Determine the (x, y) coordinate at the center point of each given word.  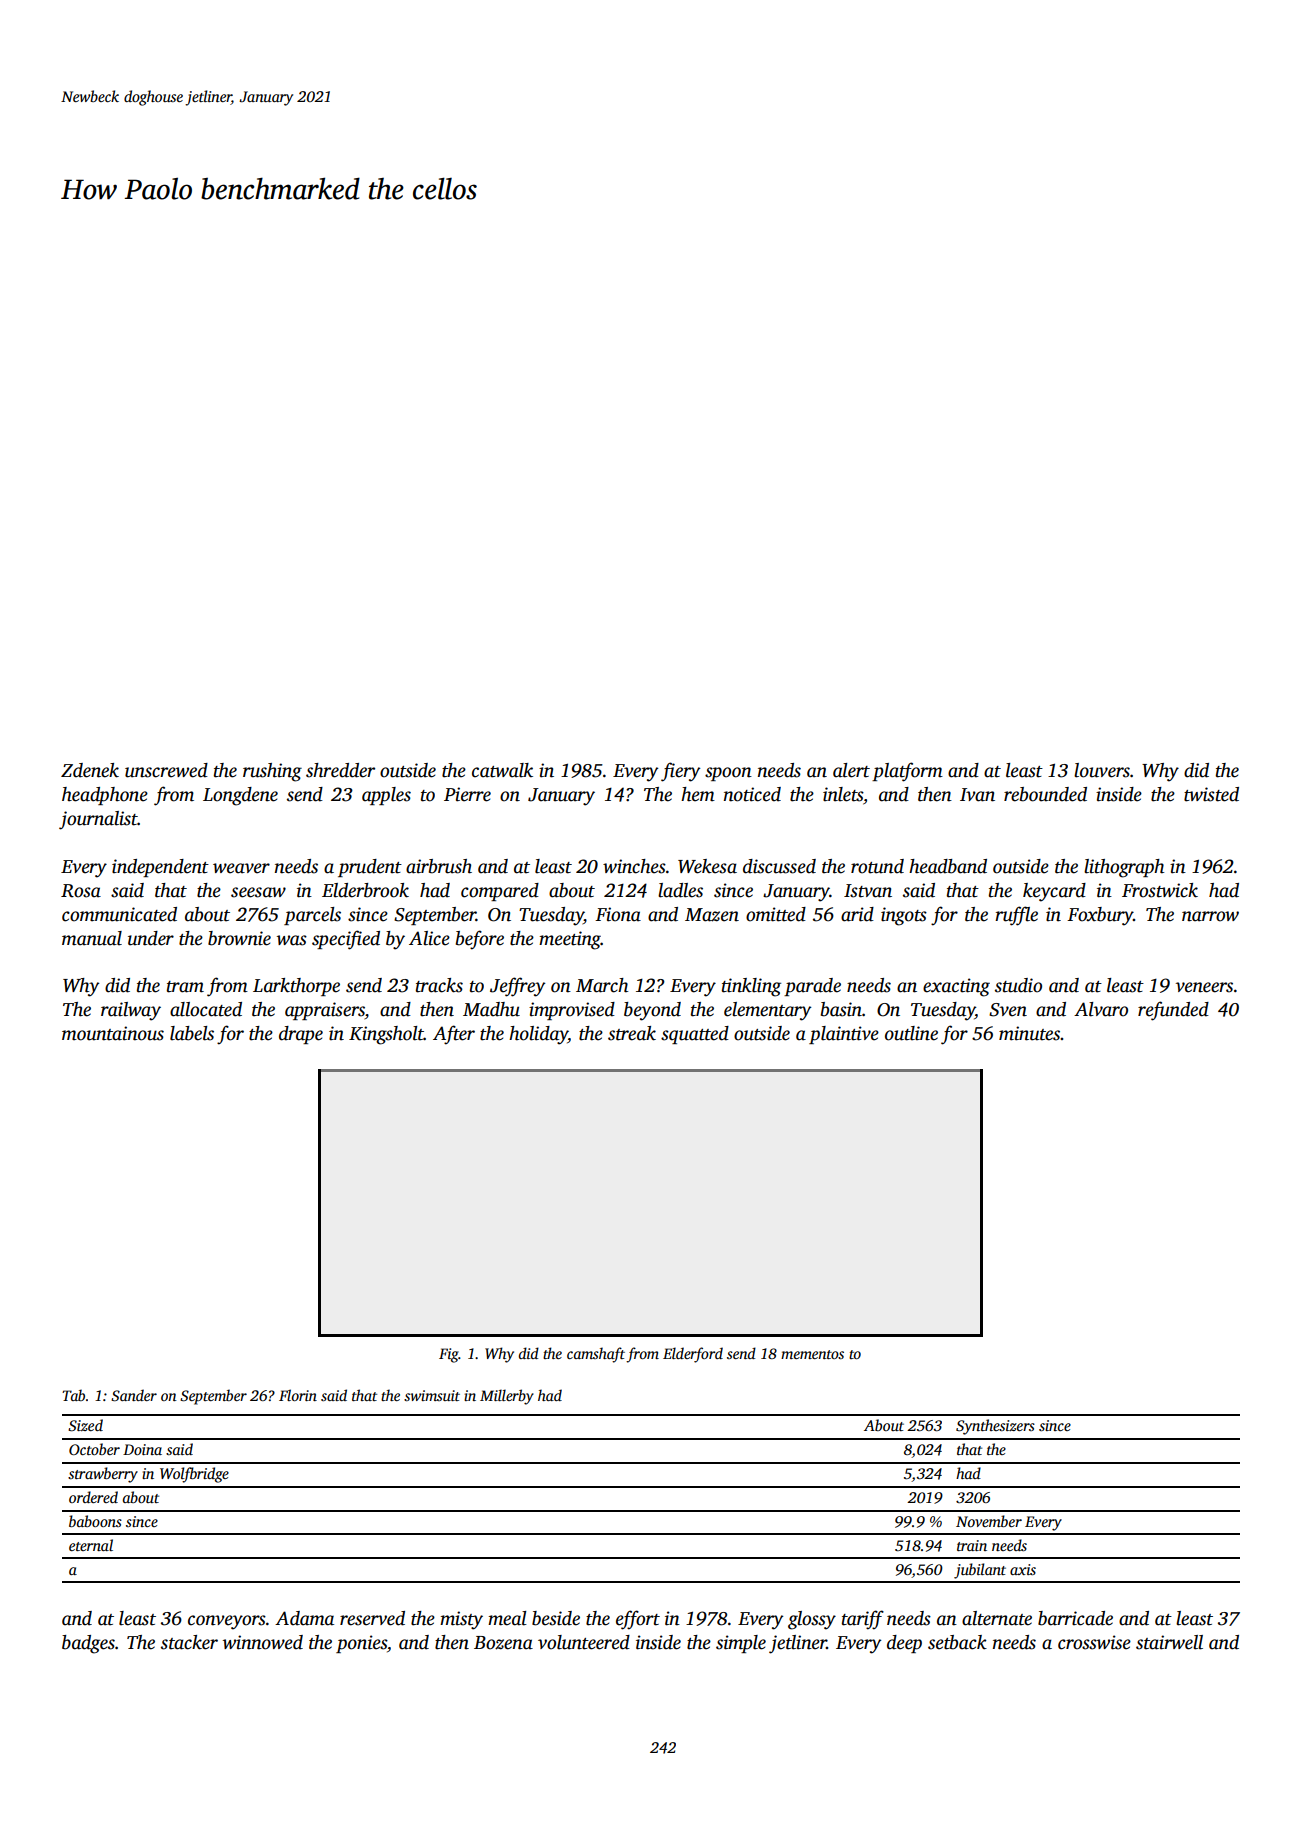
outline (911, 1033)
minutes (1029, 1033)
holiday (538, 1035)
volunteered (584, 1642)
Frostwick (1160, 890)
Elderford (693, 1355)
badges (88, 1644)
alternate (997, 1618)
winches (634, 866)
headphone (105, 796)
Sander (134, 1395)
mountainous (113, 1033)
